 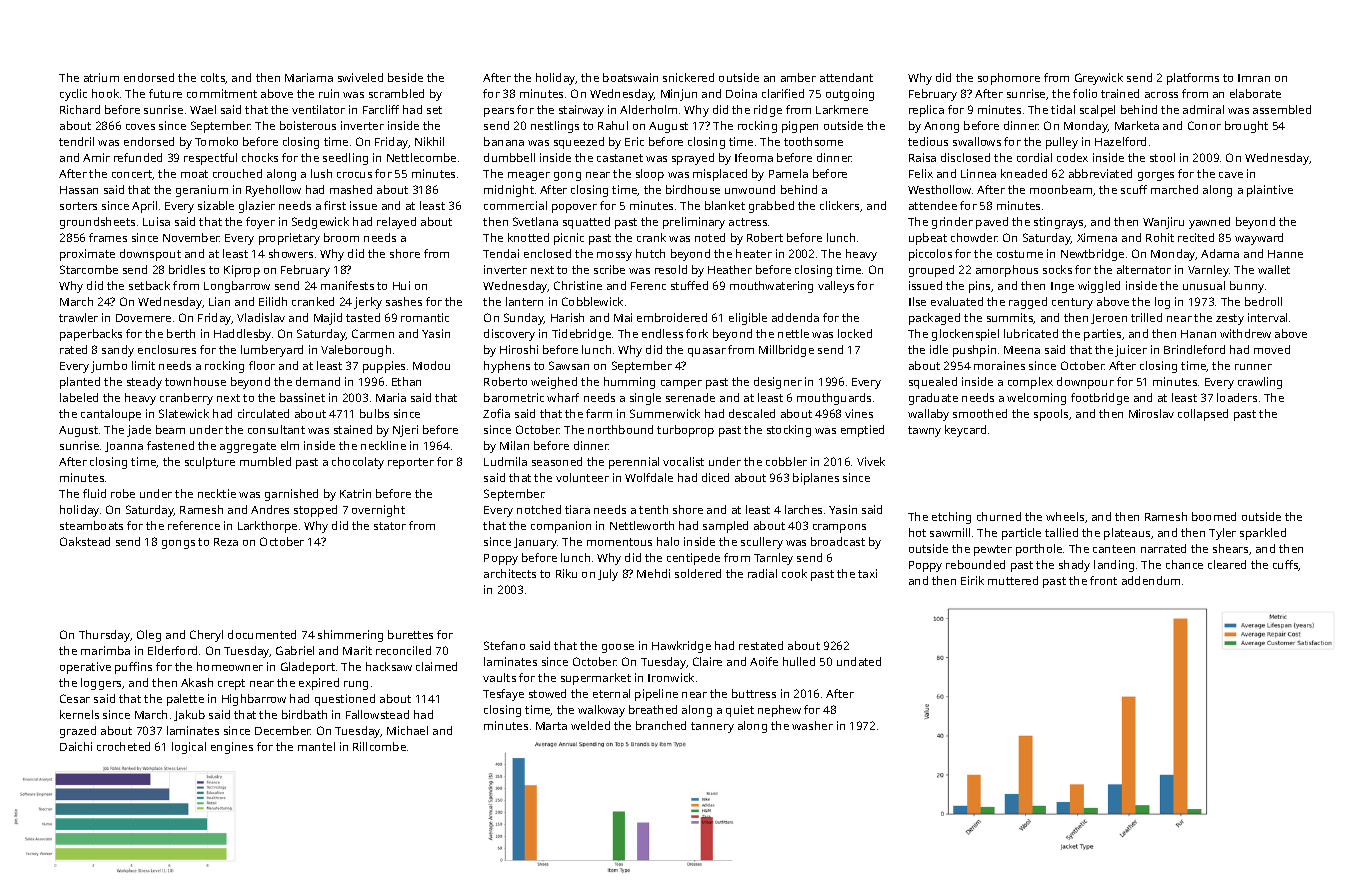 What do you see at coordinates (1204, 285) in the document?
I see `unusual` at bounding box center [1204, 285].
